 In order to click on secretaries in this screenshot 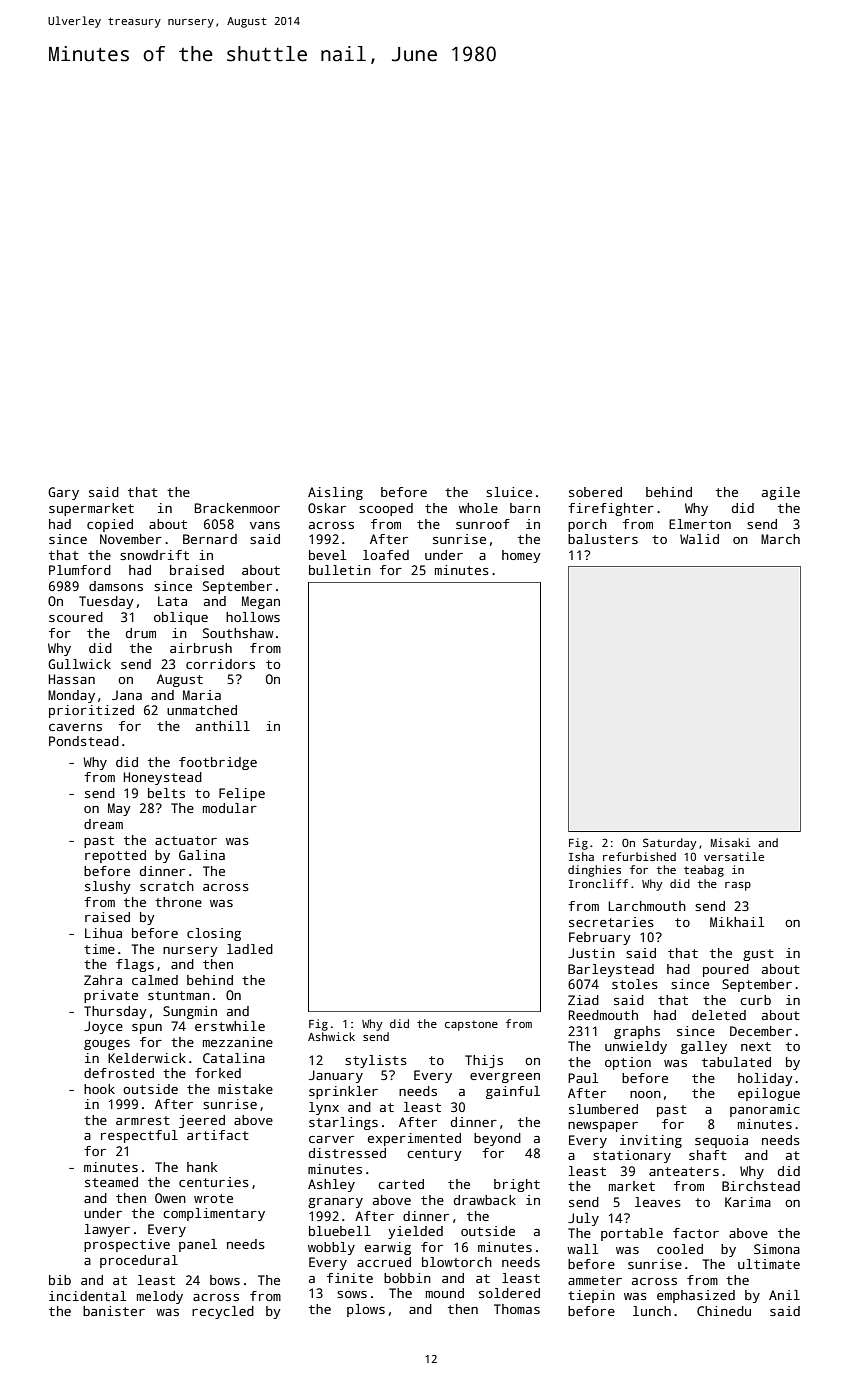, I will do `click(611, 922)`.
